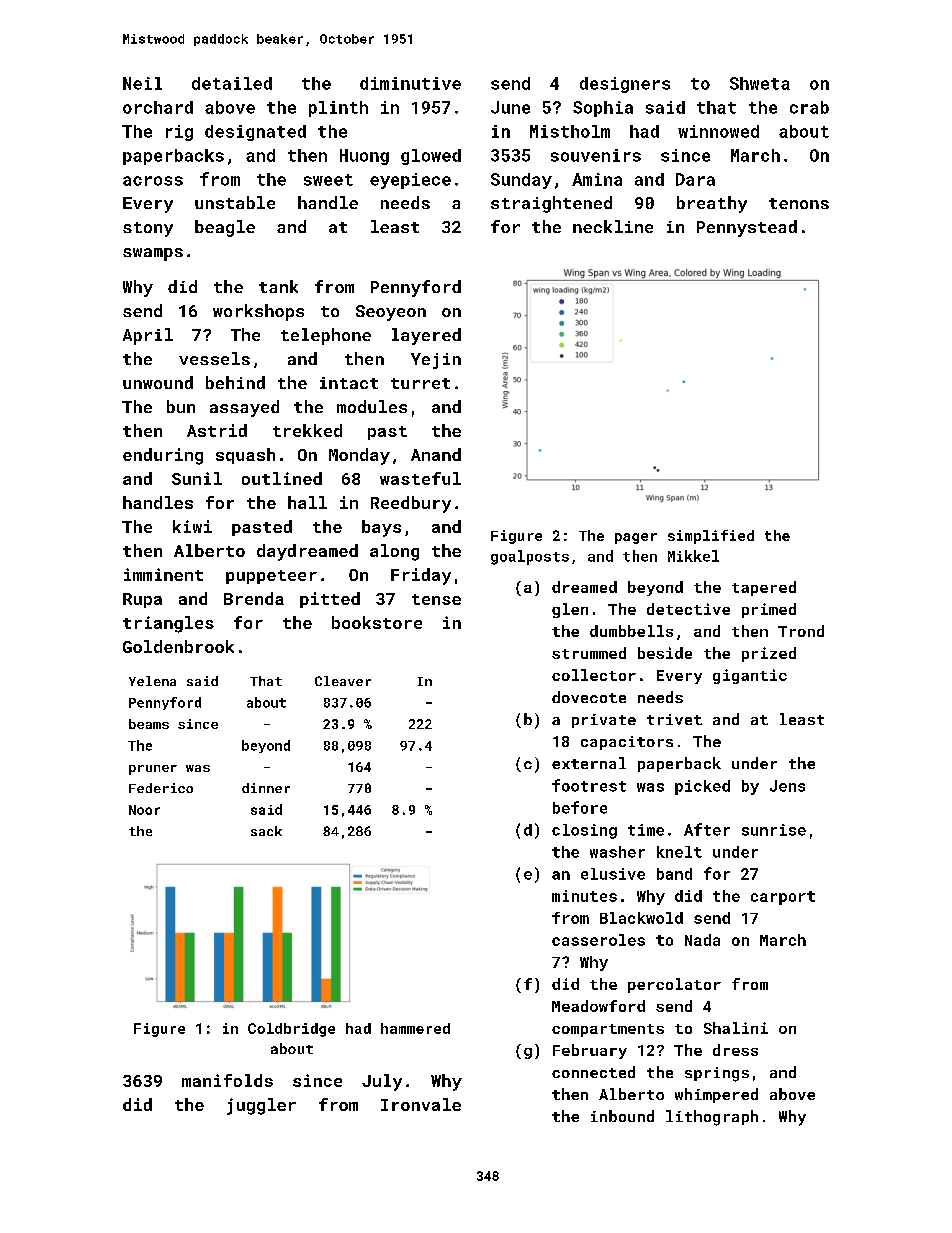  Describe the element at coordinates (381, 528) in the screenshot. I see `bays` at that location.
